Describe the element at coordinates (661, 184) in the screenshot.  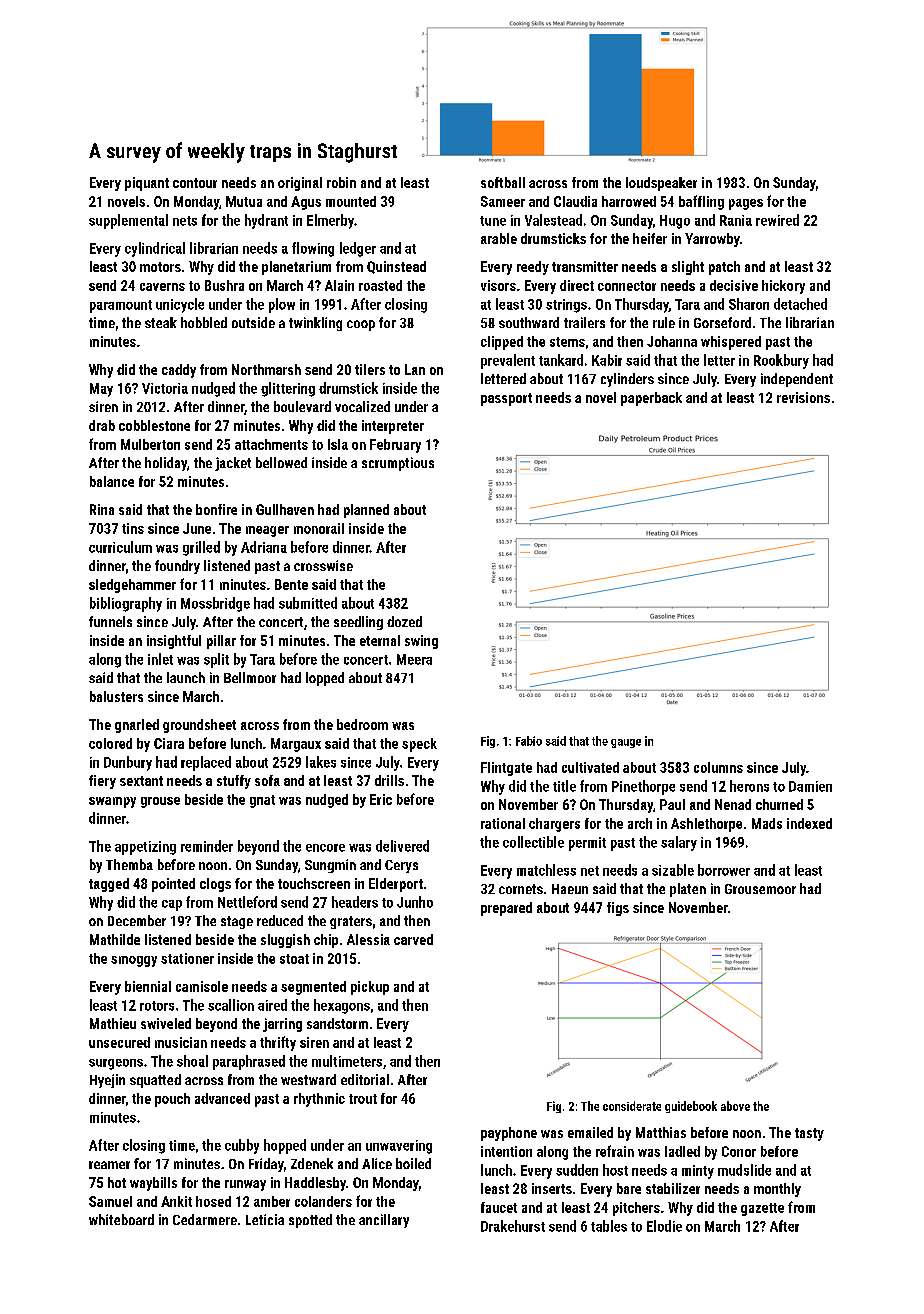
I see `loudspeaker` at that location.
